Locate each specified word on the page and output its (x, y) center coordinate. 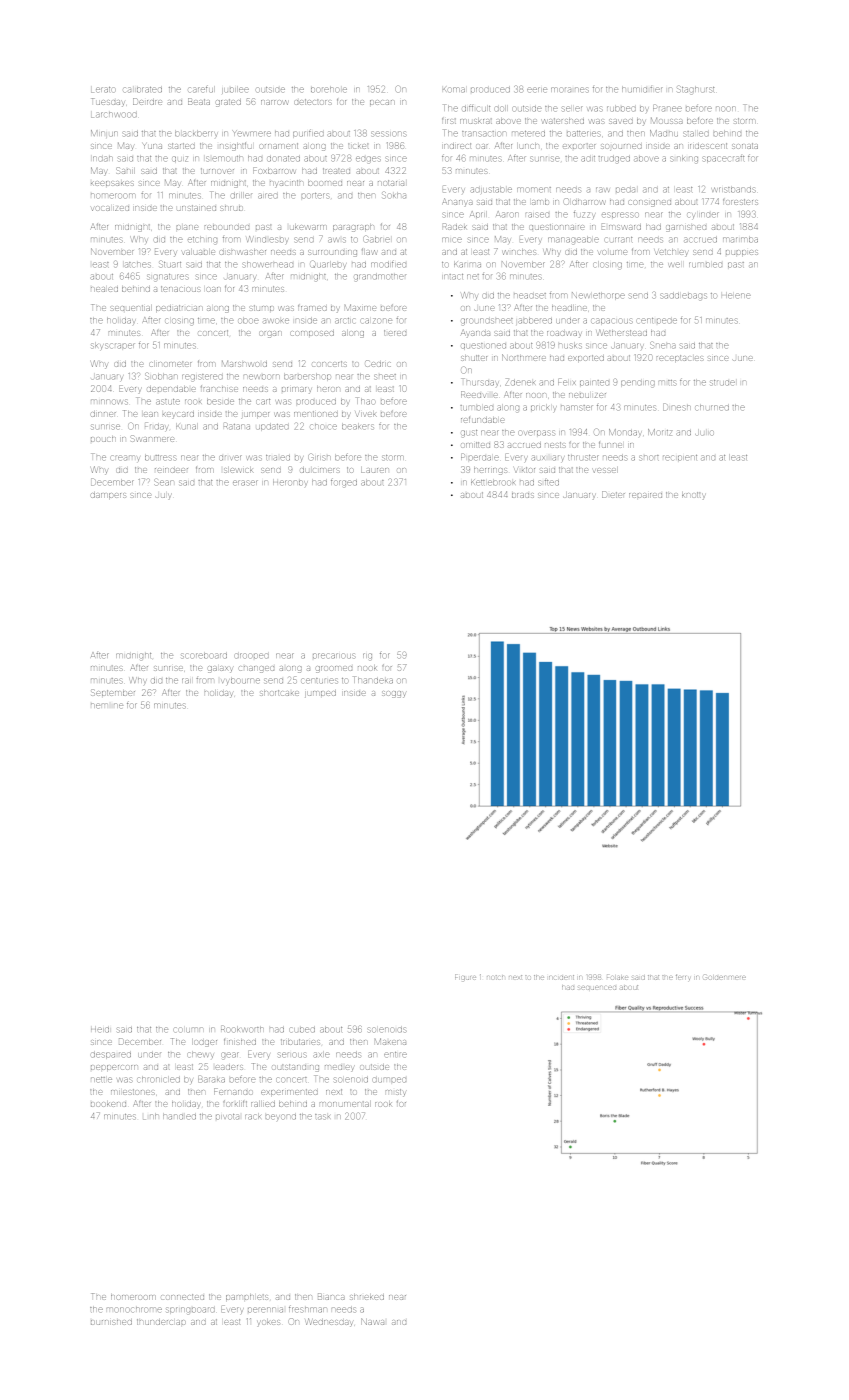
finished (240, 1042)
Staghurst (695, 89)
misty (395, 1093)
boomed (325, 183)
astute (168, 401)
